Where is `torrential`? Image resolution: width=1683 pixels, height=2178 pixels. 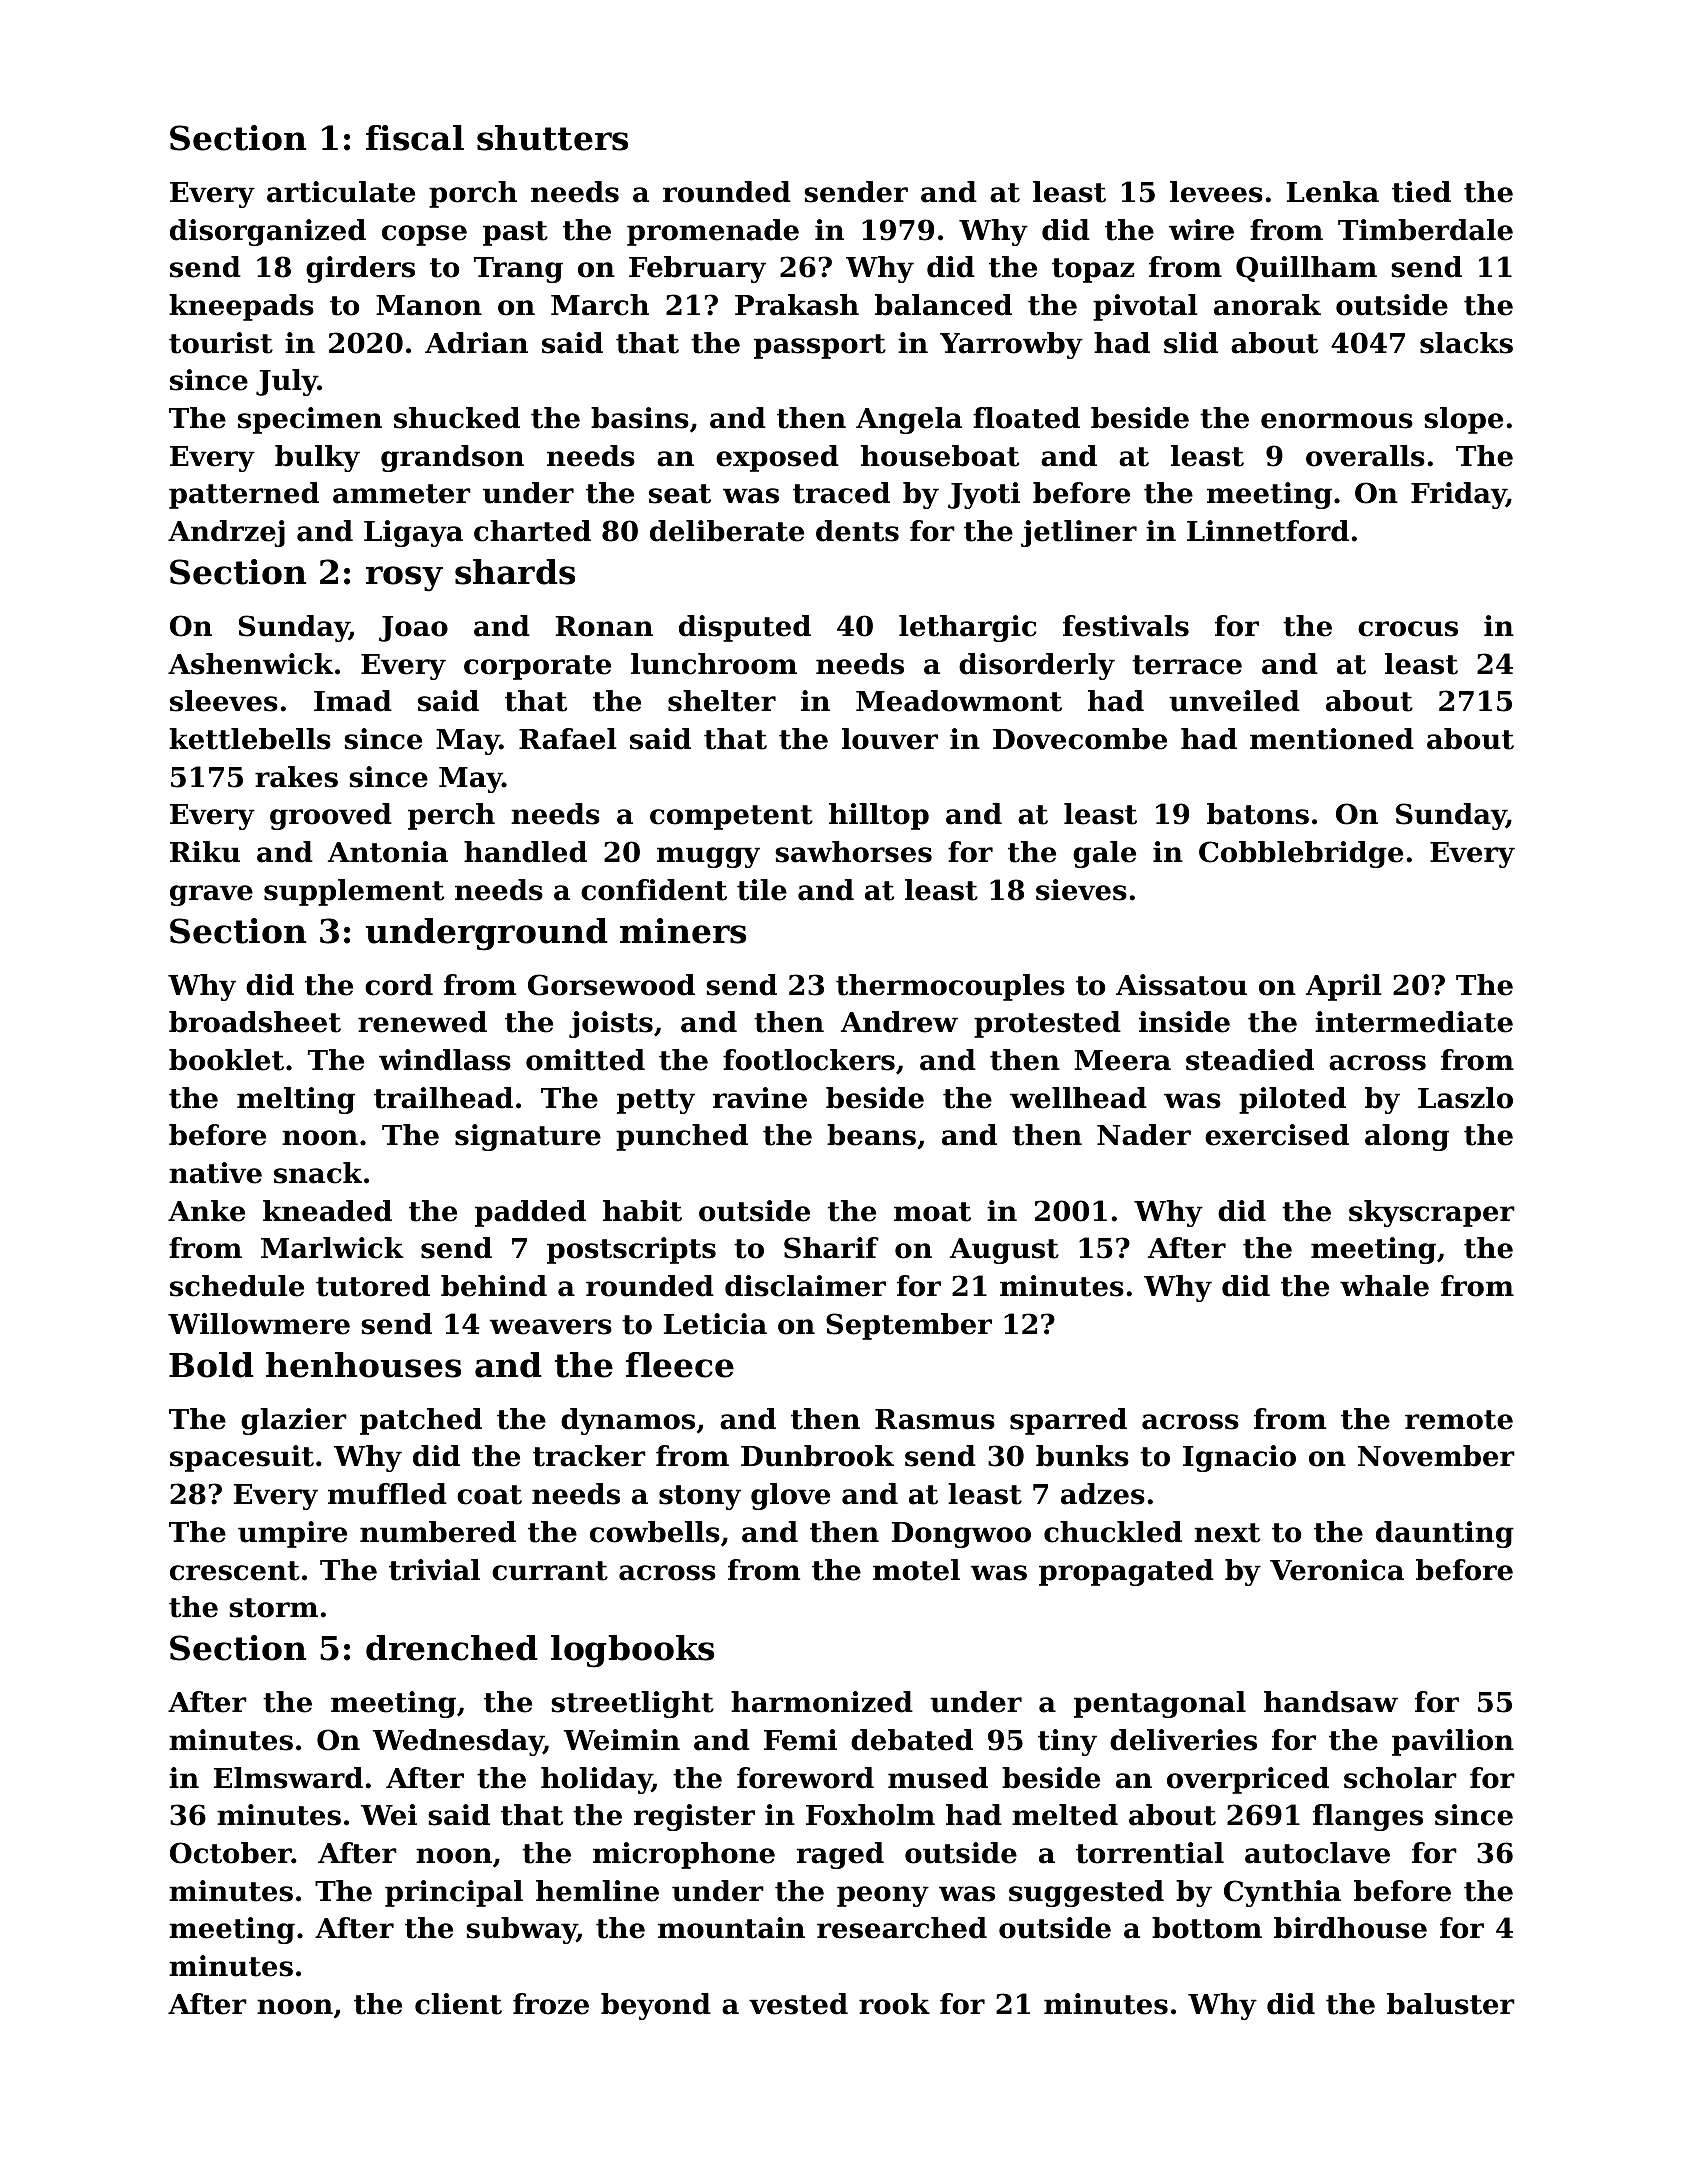
torrential is located at coordinates (1150, 1853).
